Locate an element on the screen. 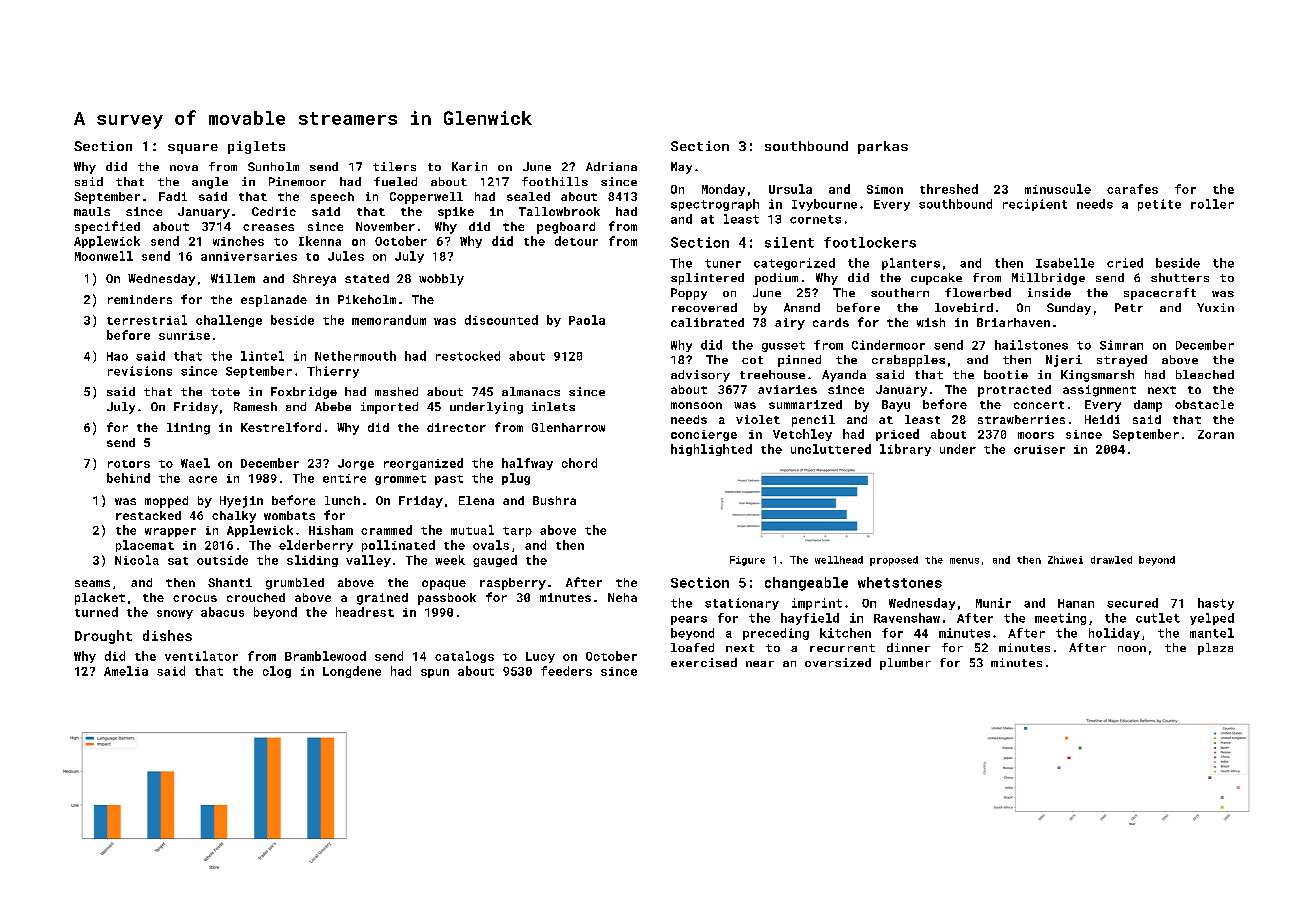  Elena is located at coordinates (476, 500).
